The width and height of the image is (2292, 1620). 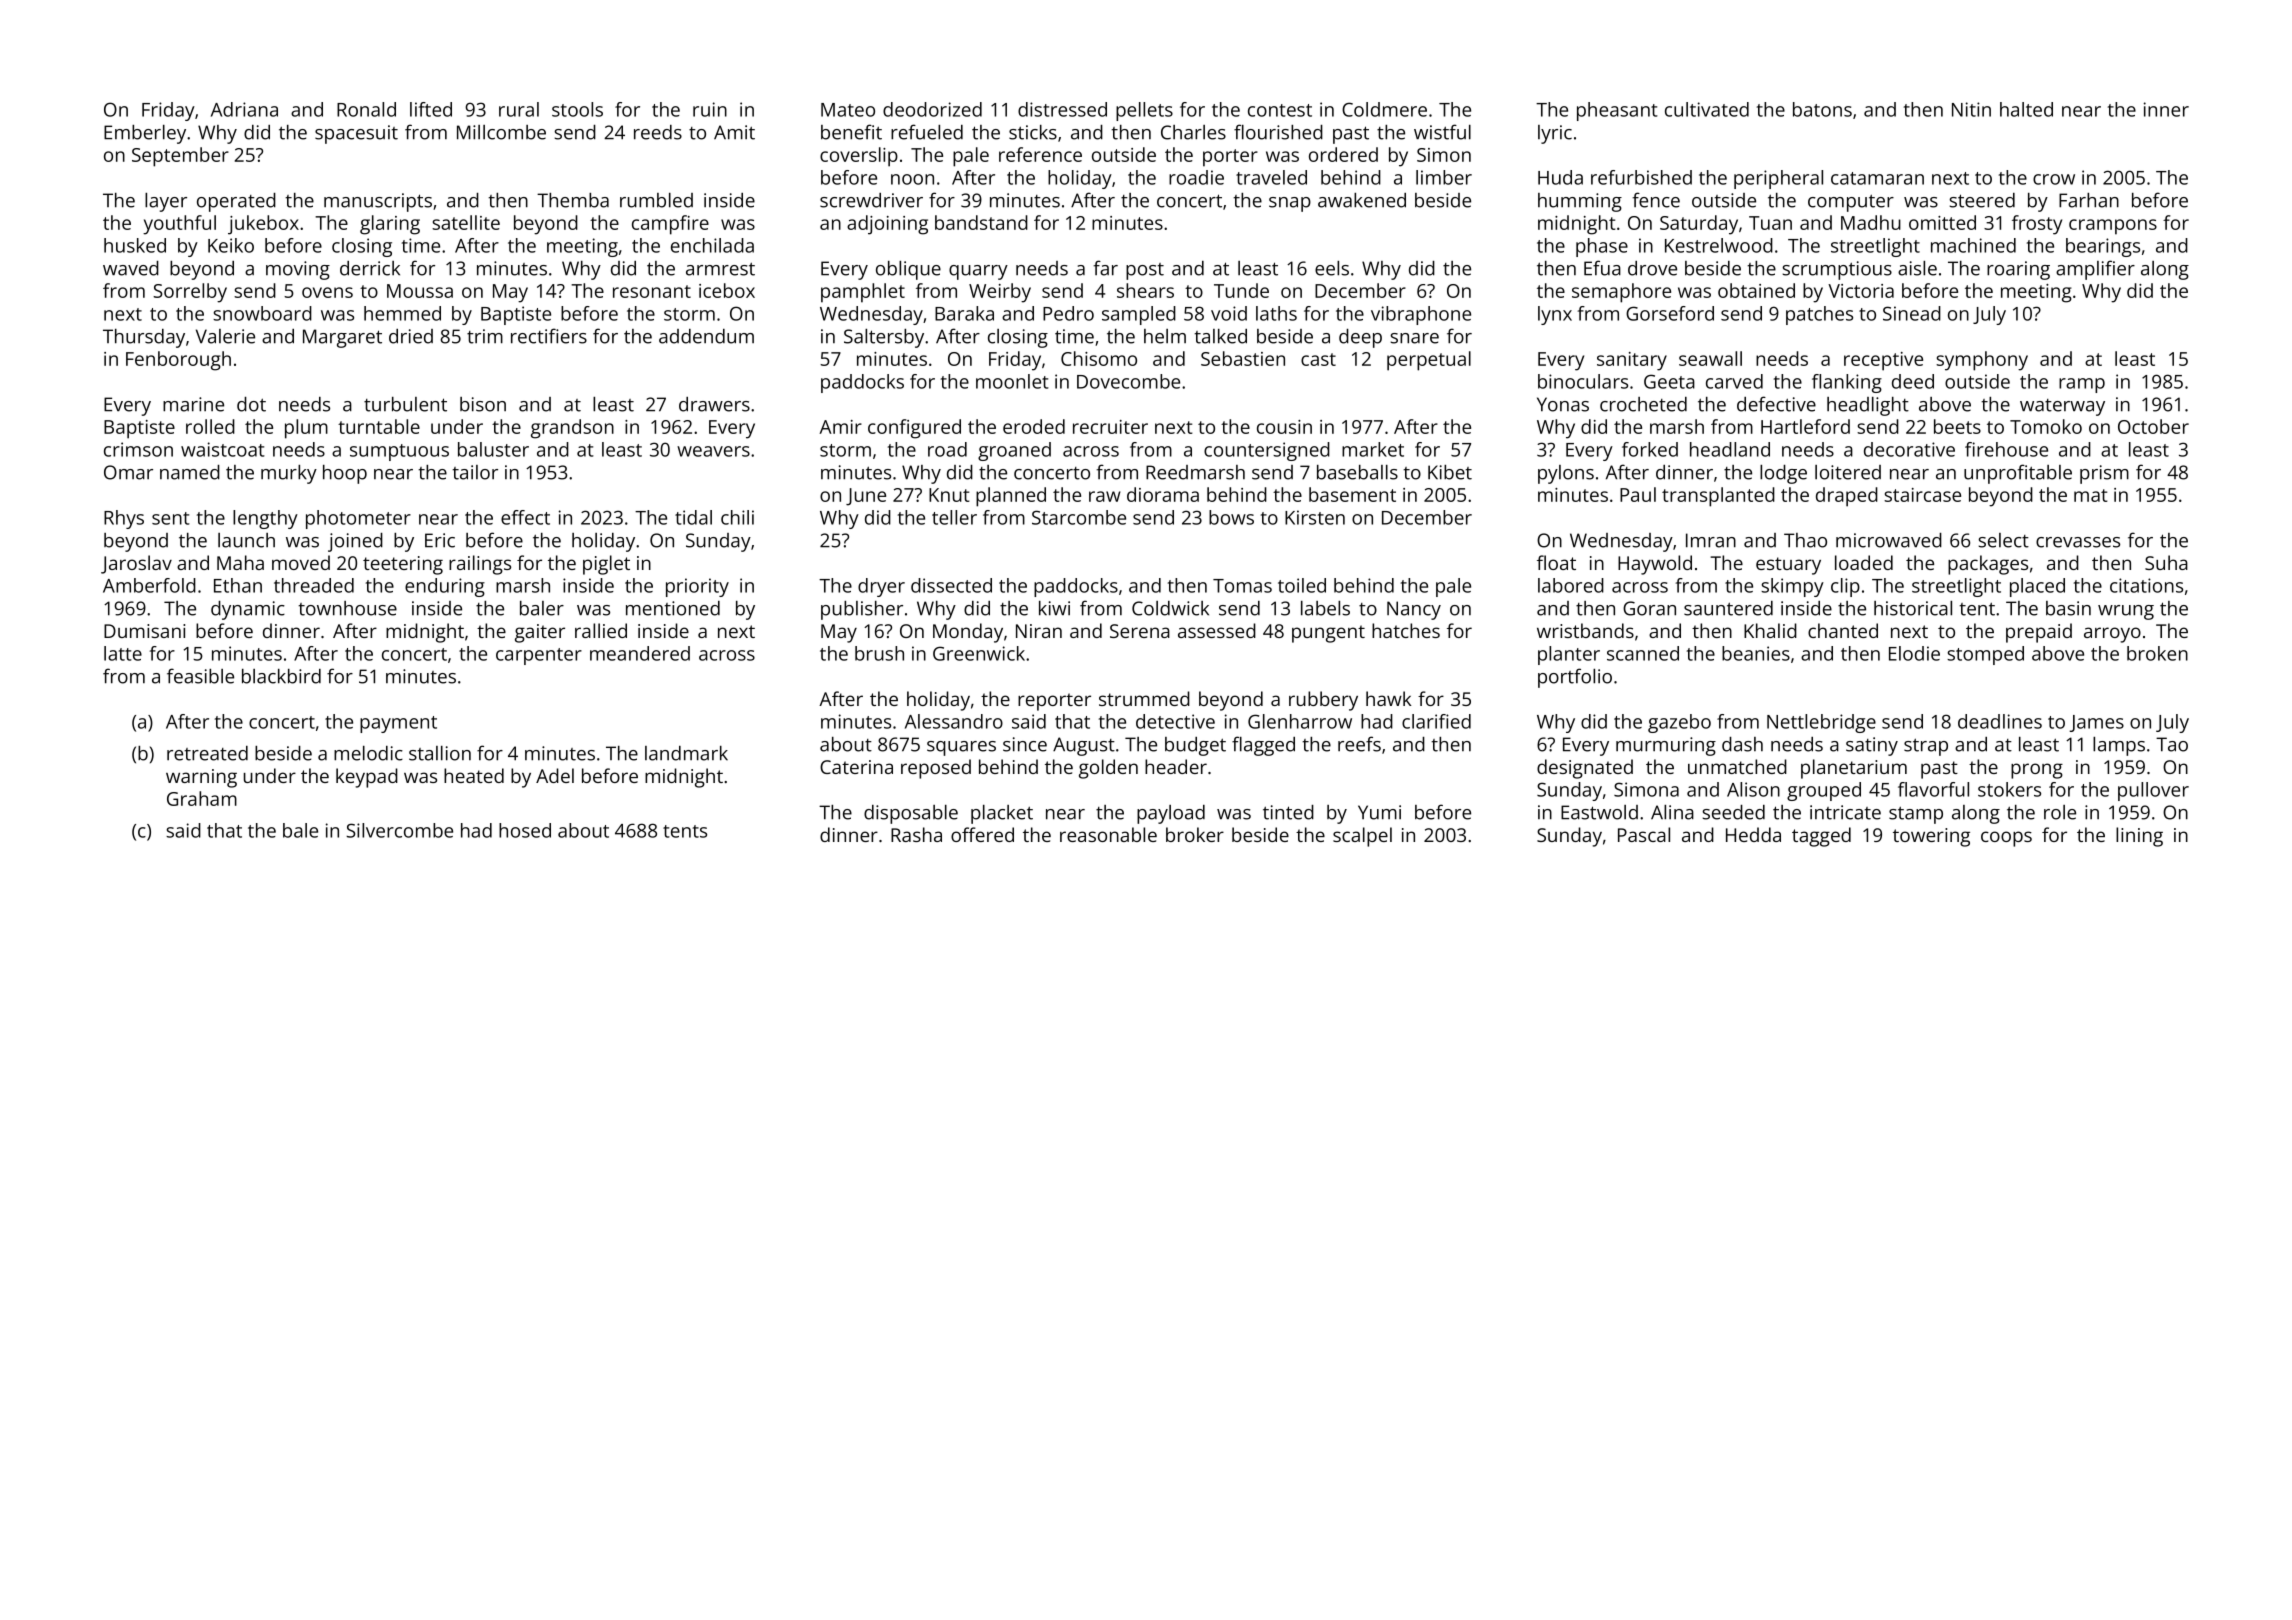 What do you see at coordinates (2026, 109) in the image?
I see `halted` at bounding box center [2026, 109].
